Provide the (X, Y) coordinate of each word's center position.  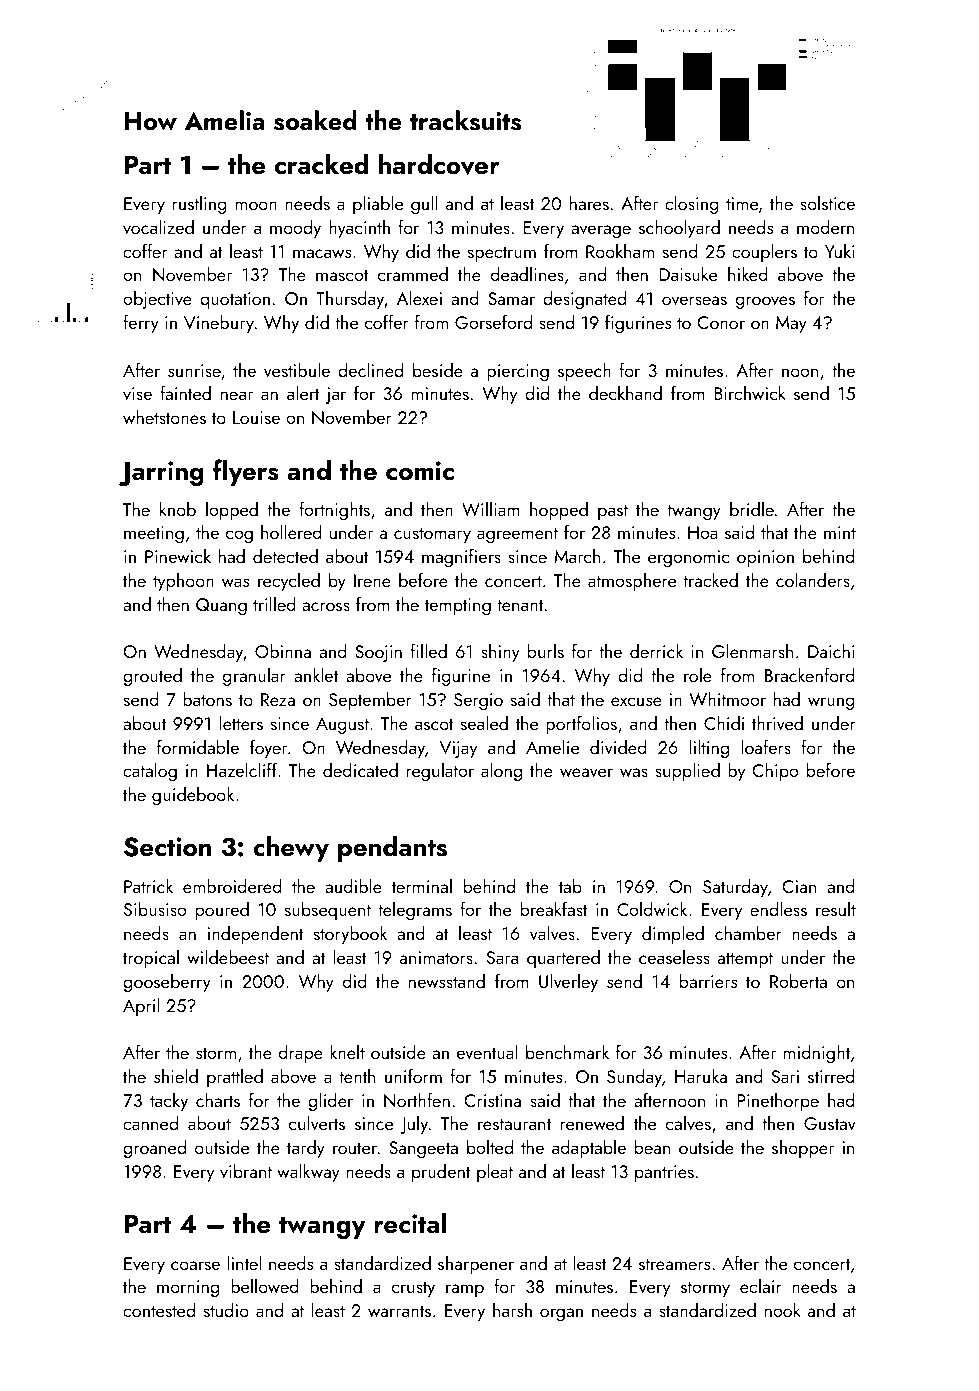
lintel (244, 1263)
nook (783, 1310)
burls (546, 651)
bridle (752, 509)
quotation (235, 300)
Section (167, 847)
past (613, 512)
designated (584, 300)
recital (410, 1223)
